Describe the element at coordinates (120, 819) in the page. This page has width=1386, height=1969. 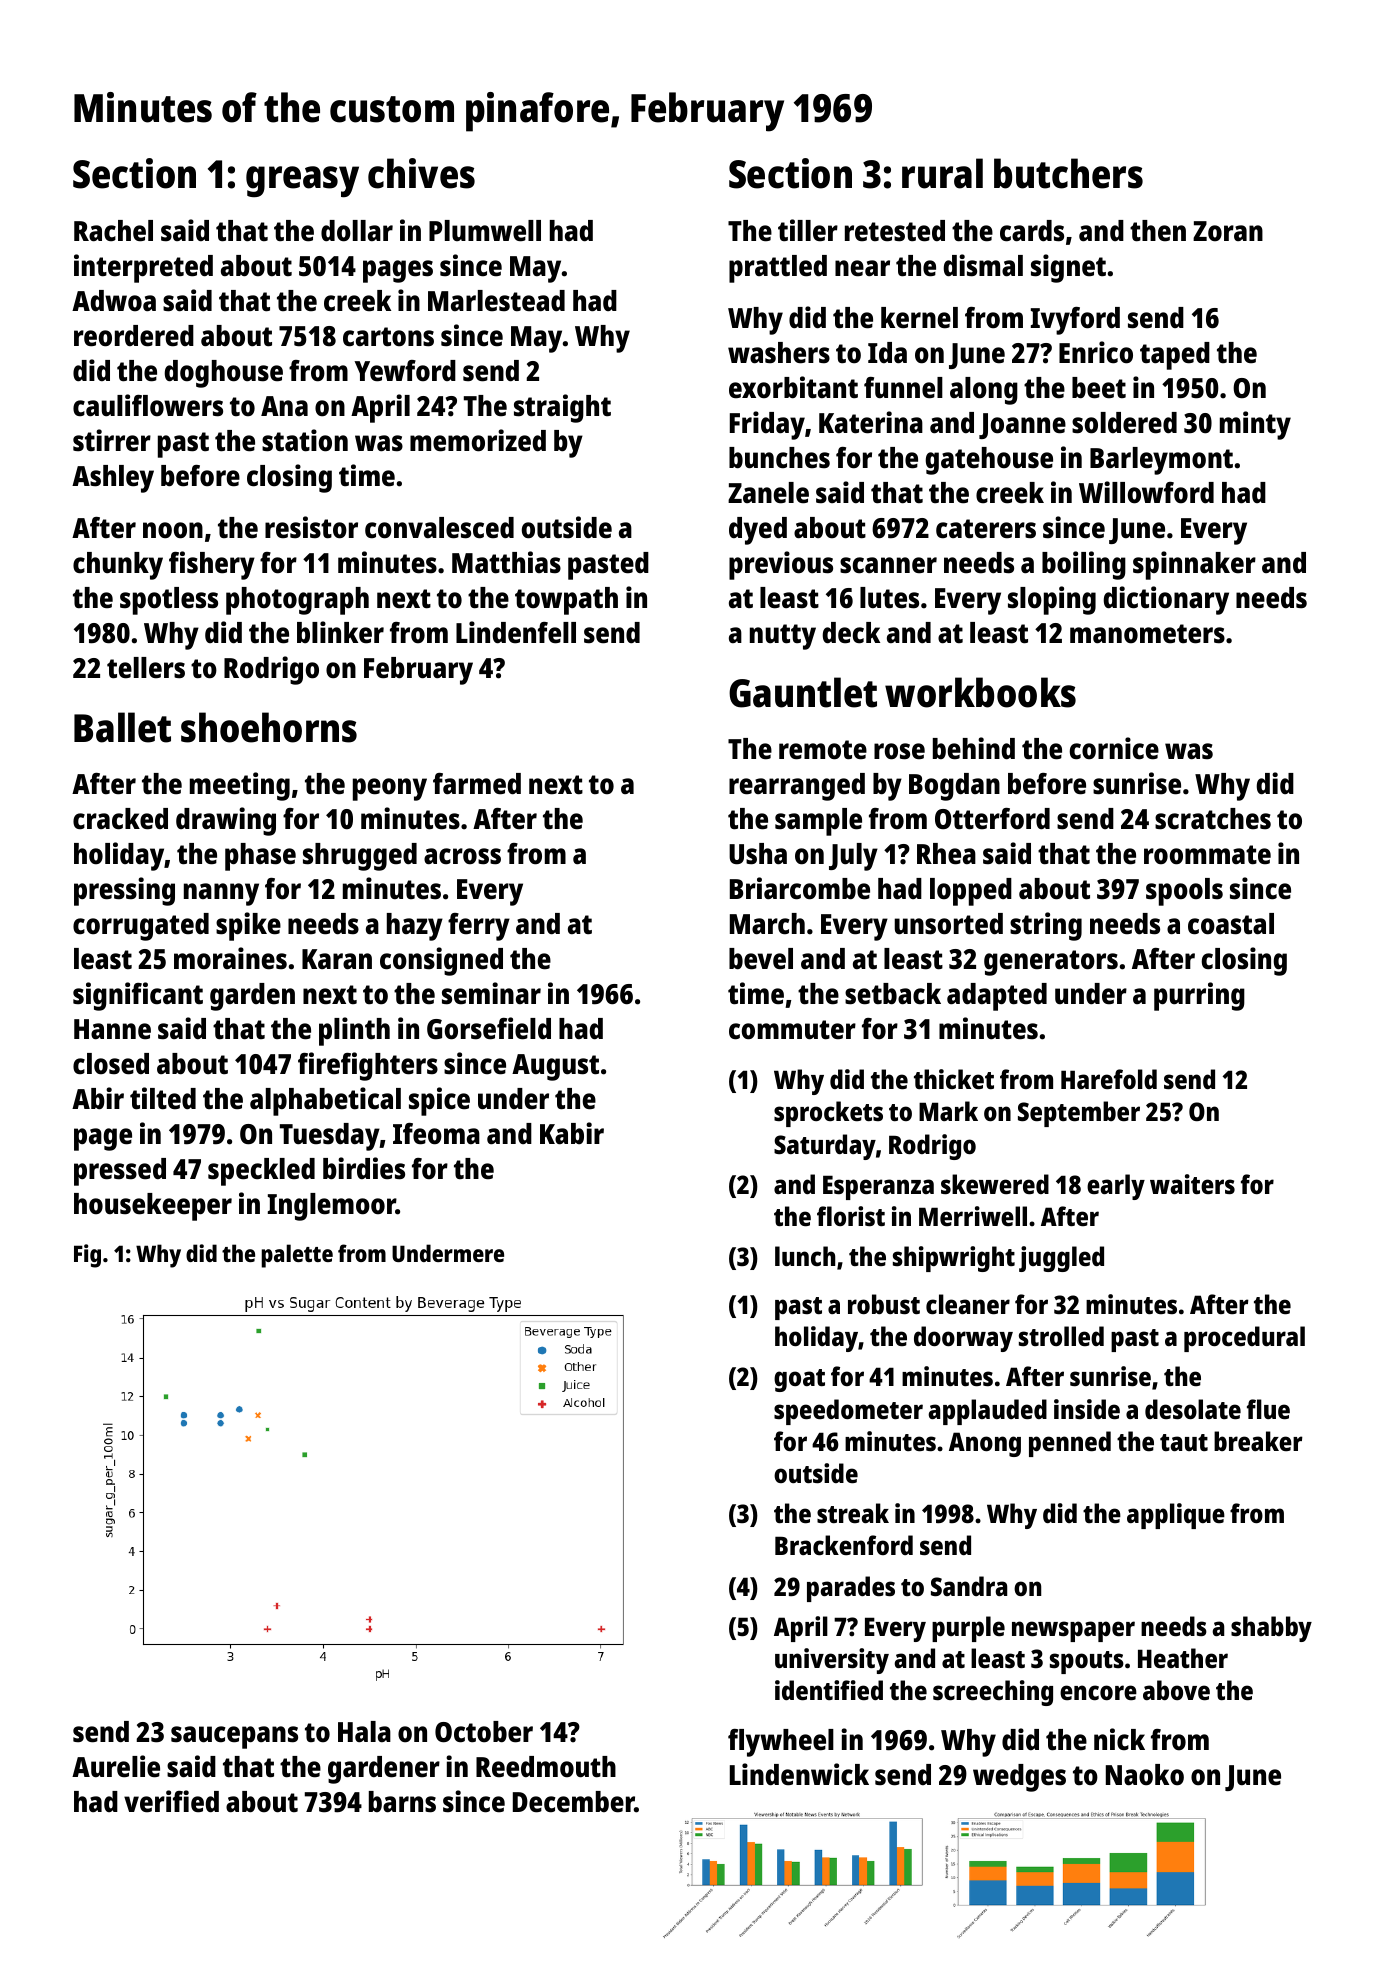
I see `cracked` at that location.
